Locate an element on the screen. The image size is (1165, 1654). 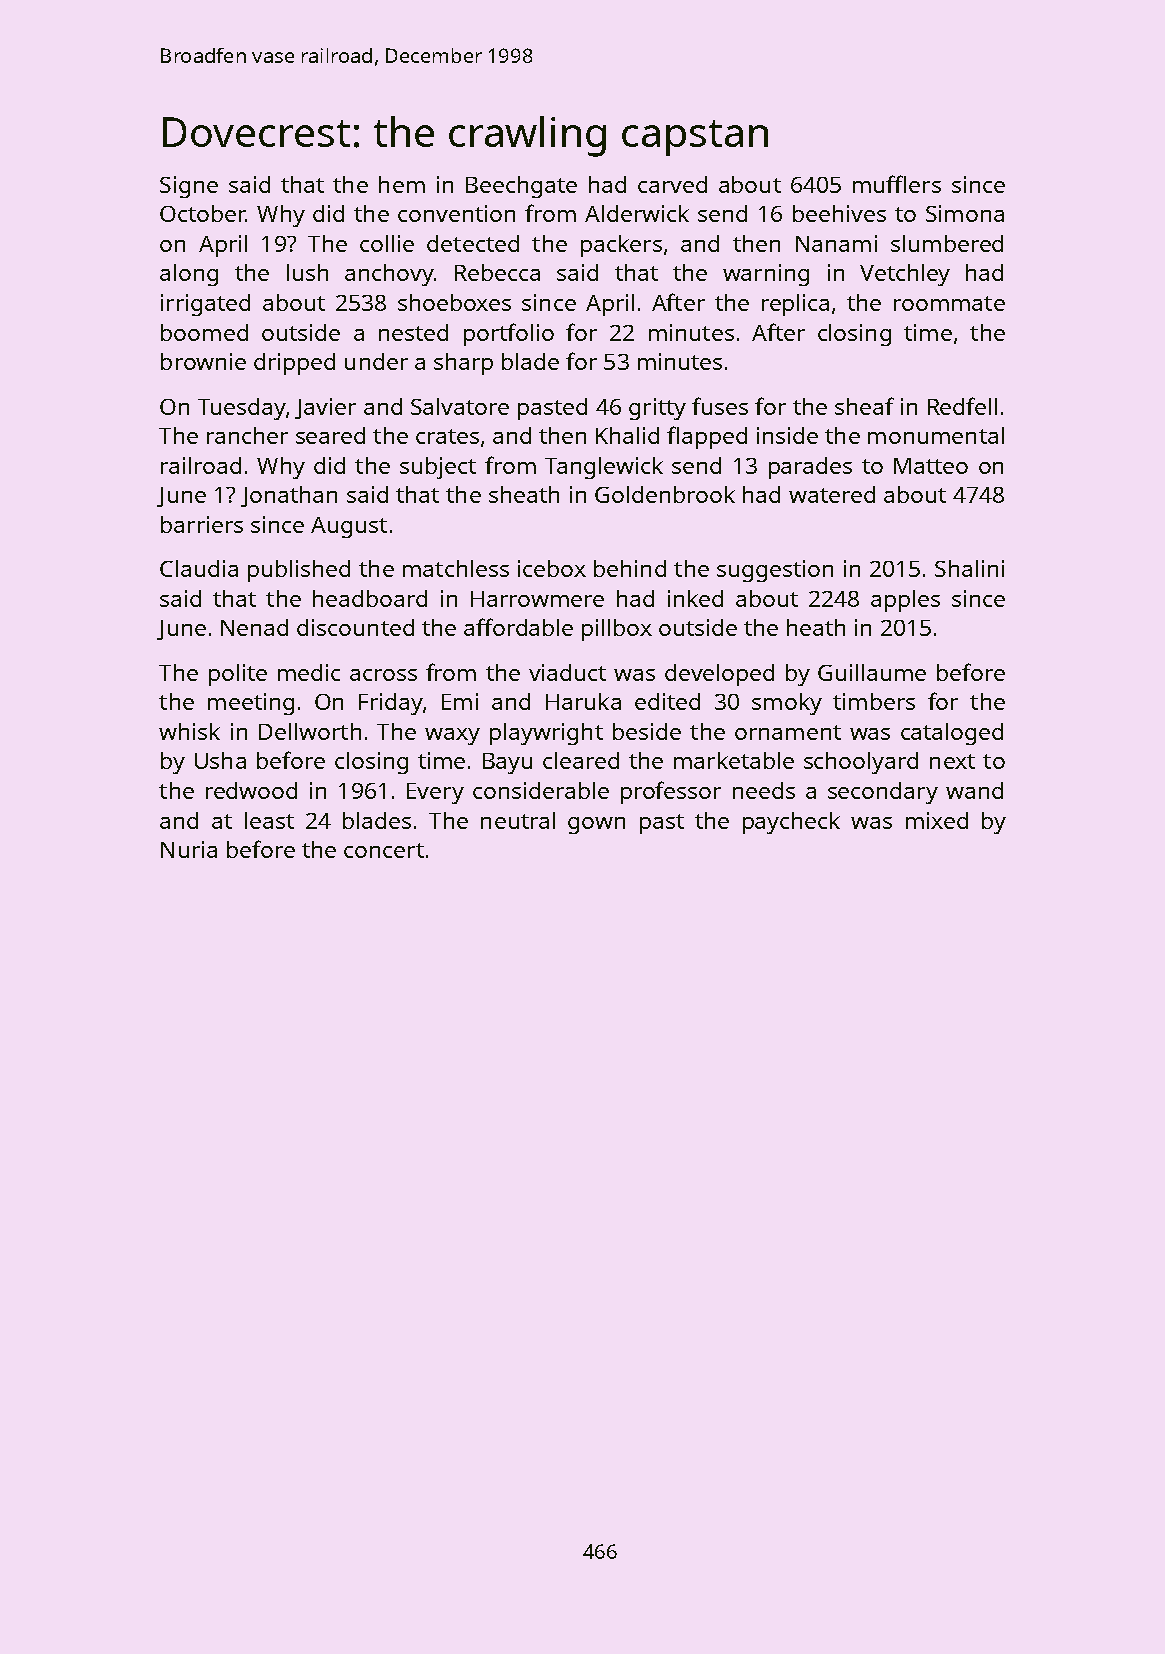
smoky is located at coordinates (787, 704).
